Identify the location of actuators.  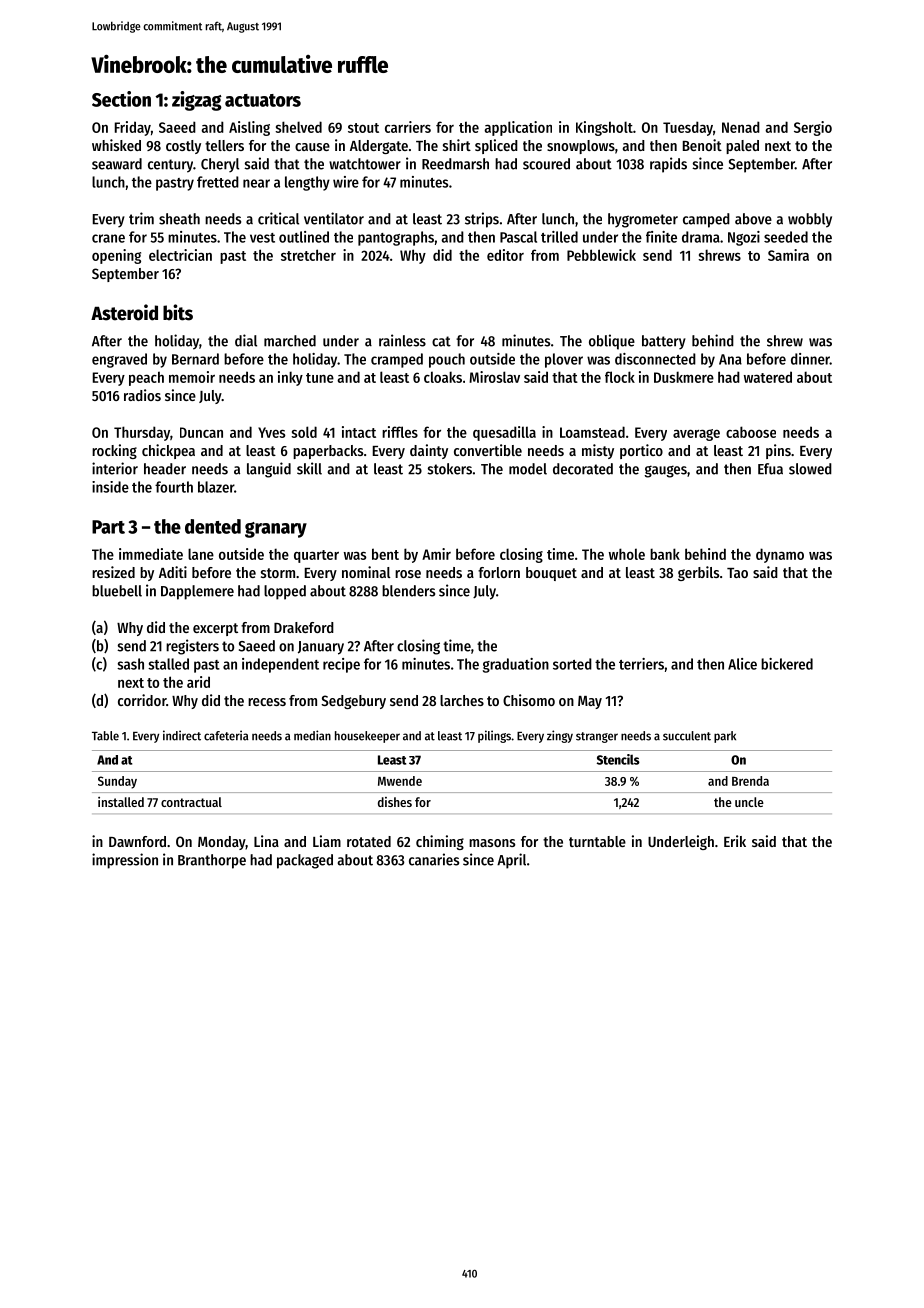
(263, 100).
